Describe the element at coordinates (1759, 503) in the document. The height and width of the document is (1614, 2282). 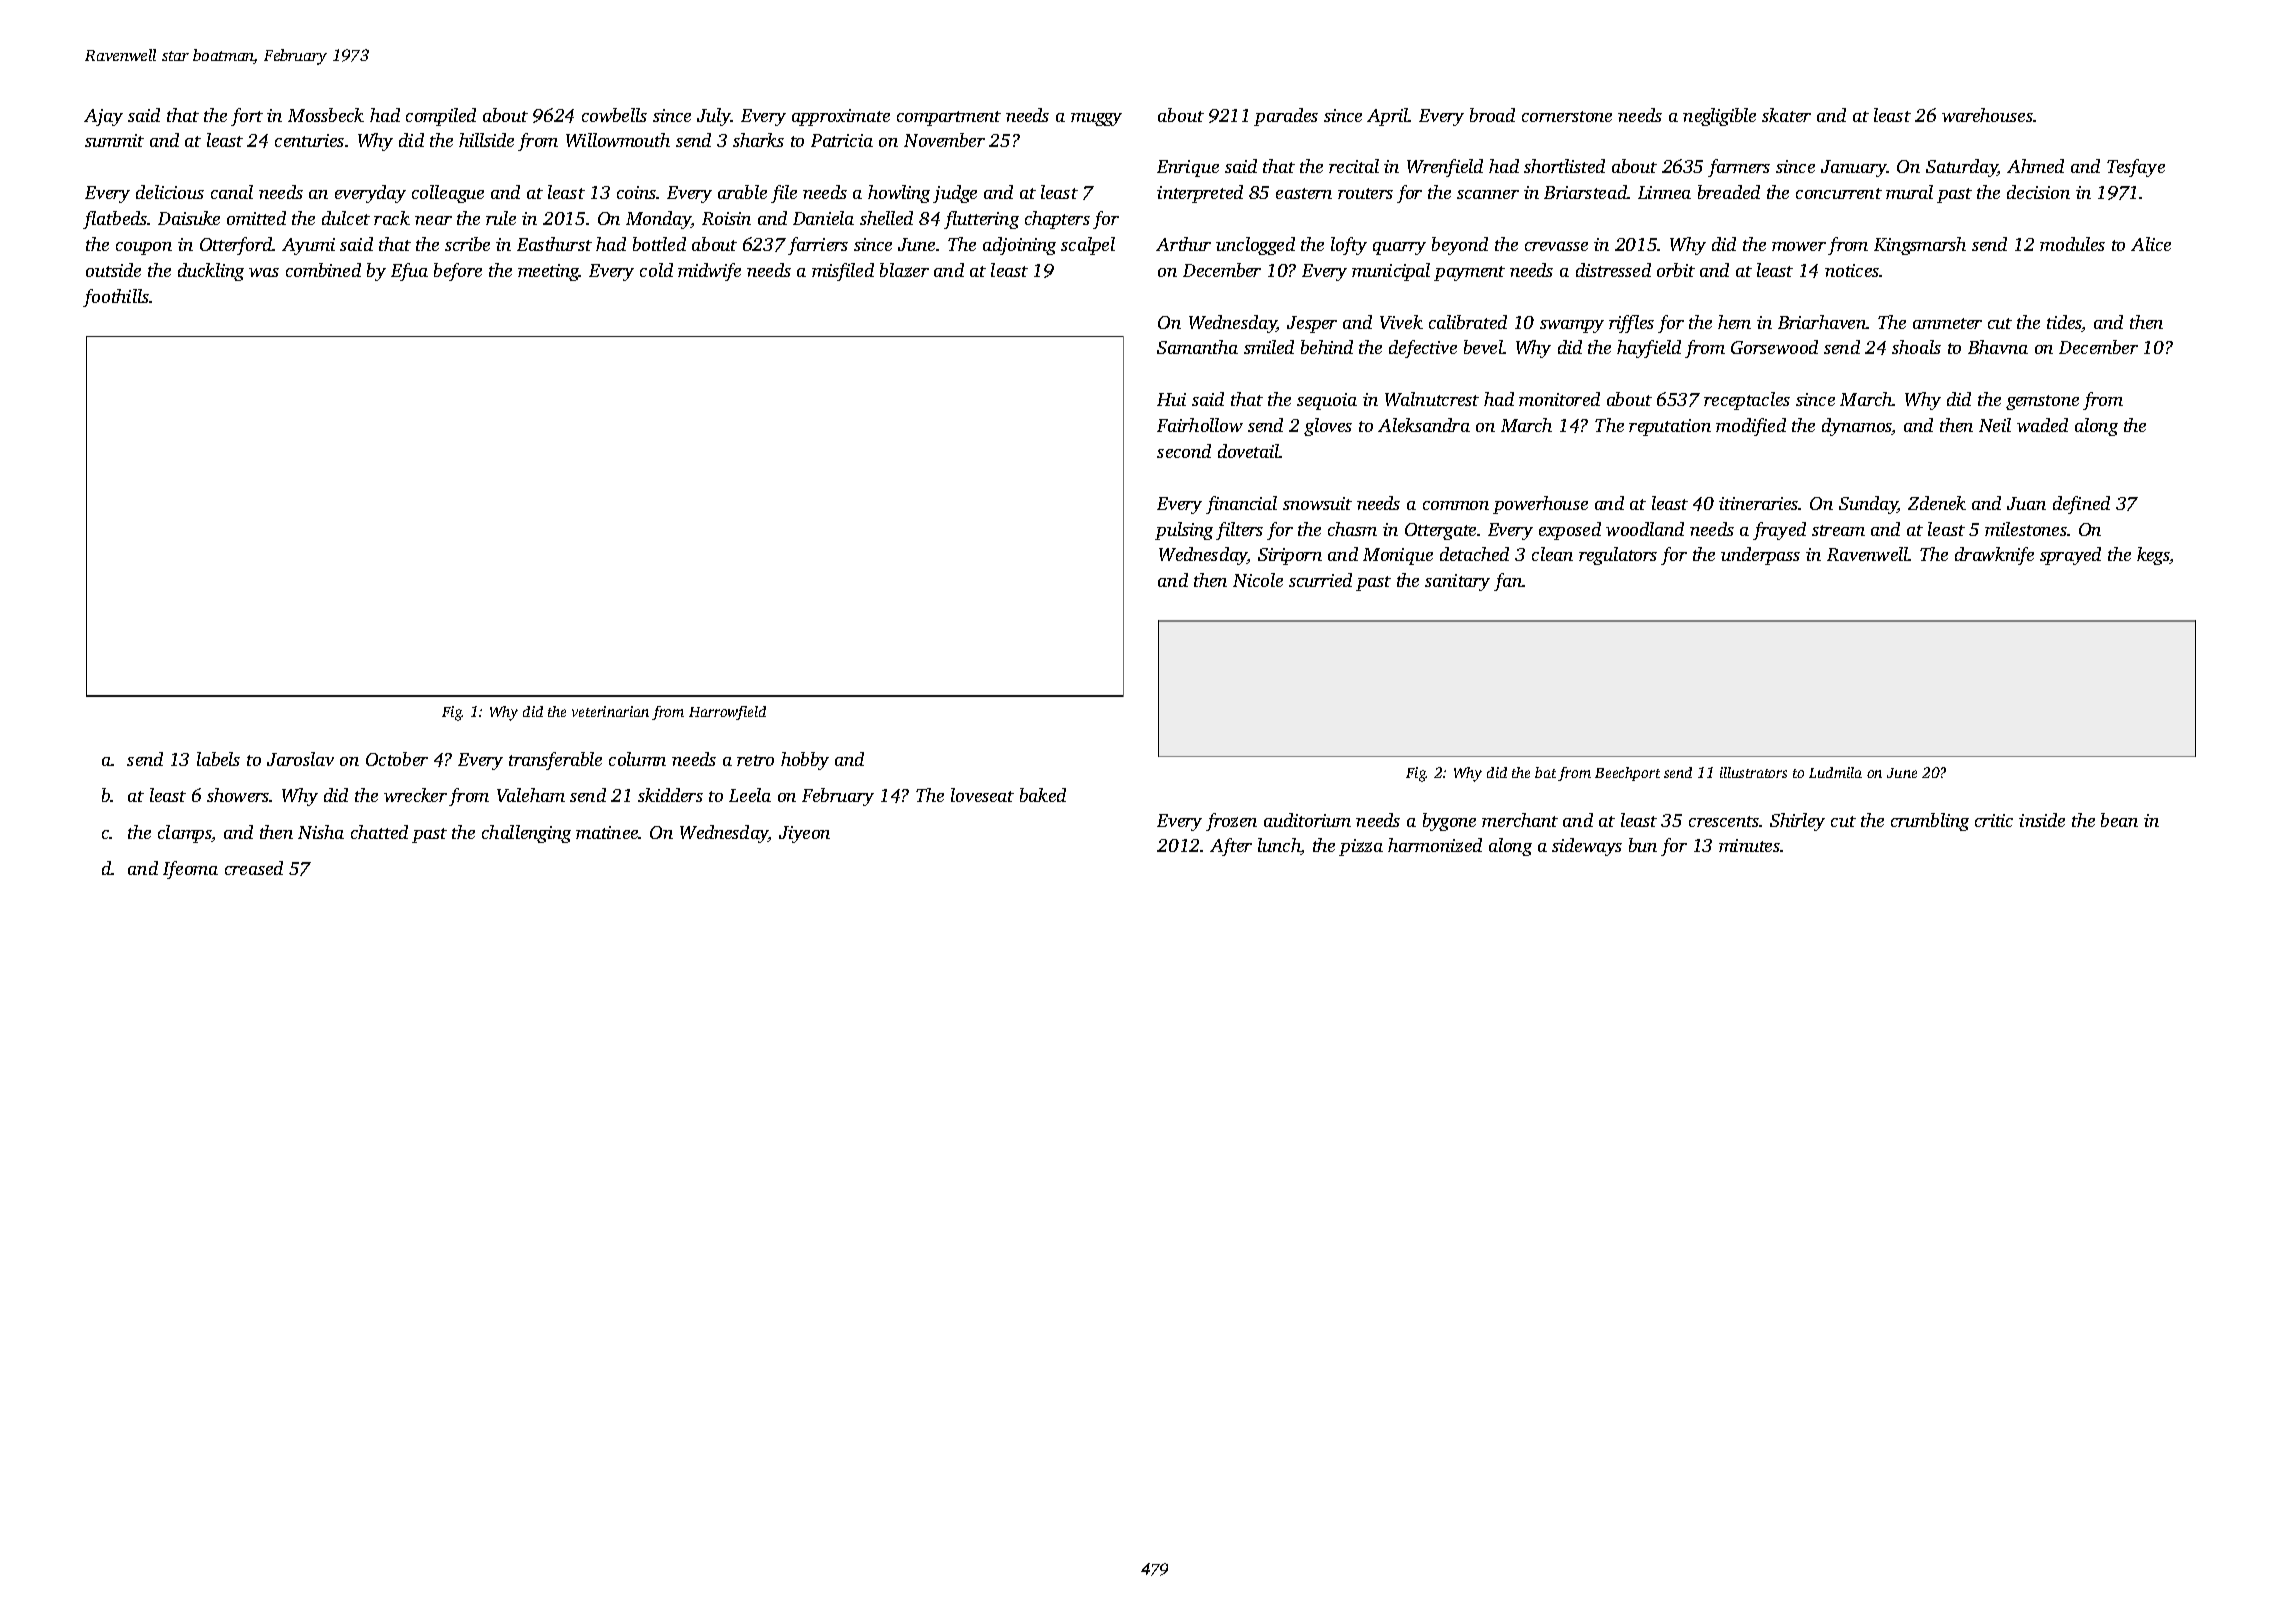
I see `itineraries` at that location.
